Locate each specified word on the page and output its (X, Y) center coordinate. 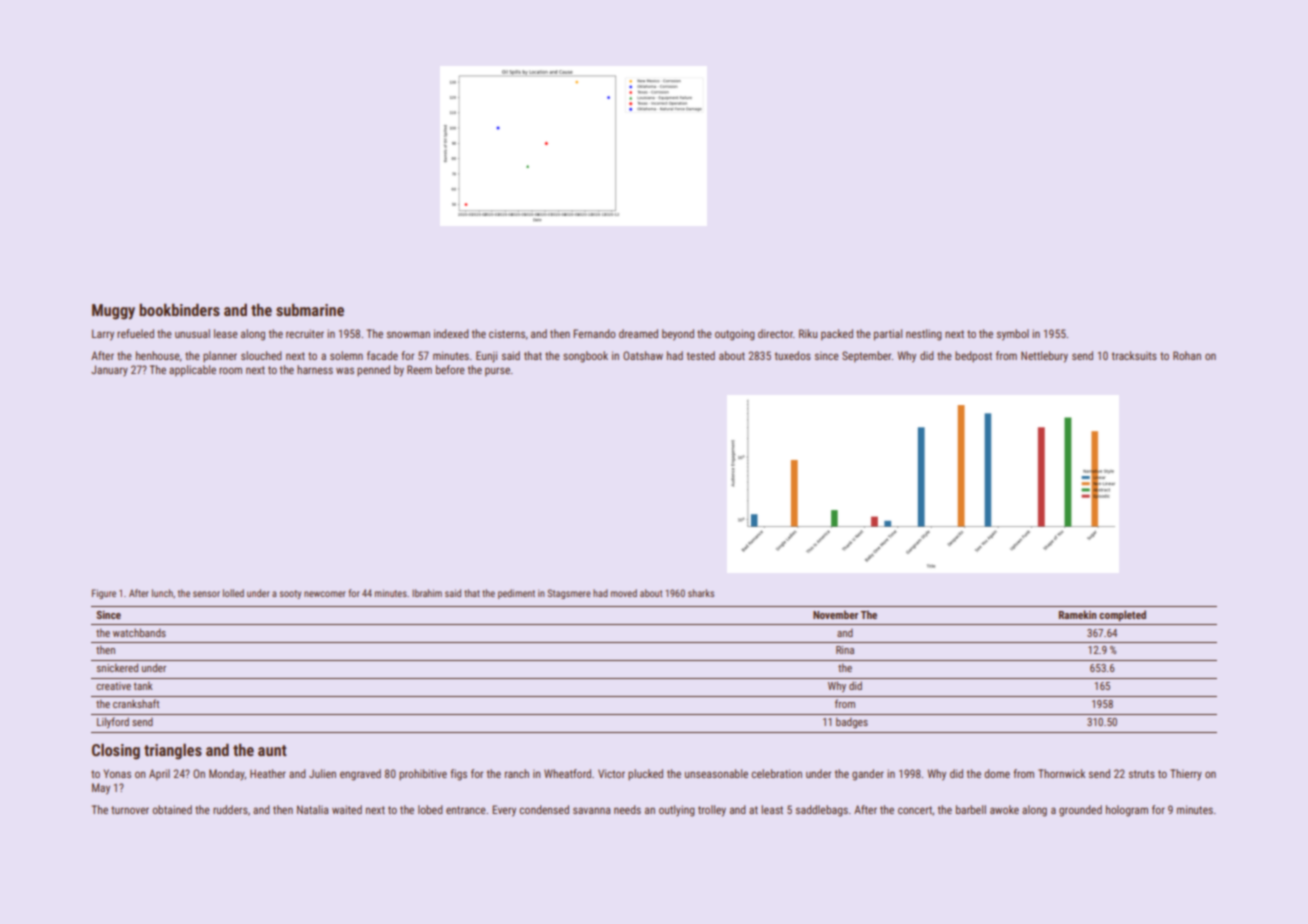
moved (624, 593)
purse (497, 372)
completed (1122, 616)
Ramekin (1078, 614)
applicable (192, 371)
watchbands (139, 632)
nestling (924, 335)
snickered (117, 667)
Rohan (1187, 355)
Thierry (1186, 774)
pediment (516, 594)
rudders (230, 809)
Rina (845, 650)
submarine (310, 309)
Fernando (594, 333)
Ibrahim (427, 593)
